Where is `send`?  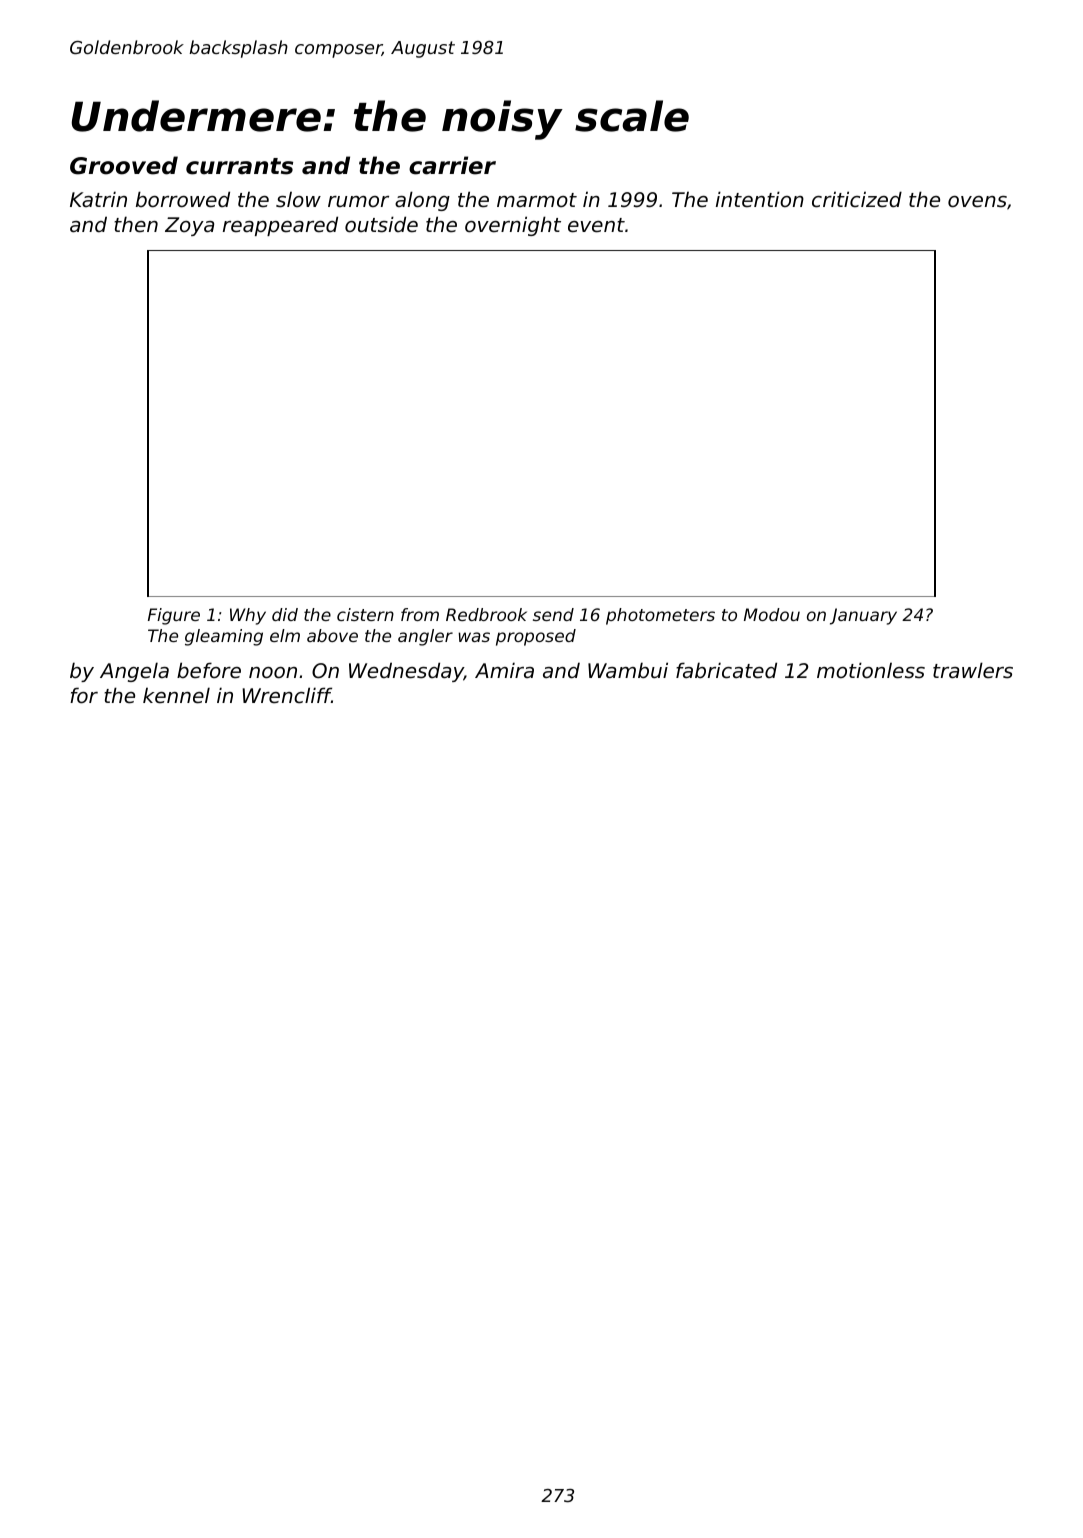 send is located at coordinates (553, 614).
